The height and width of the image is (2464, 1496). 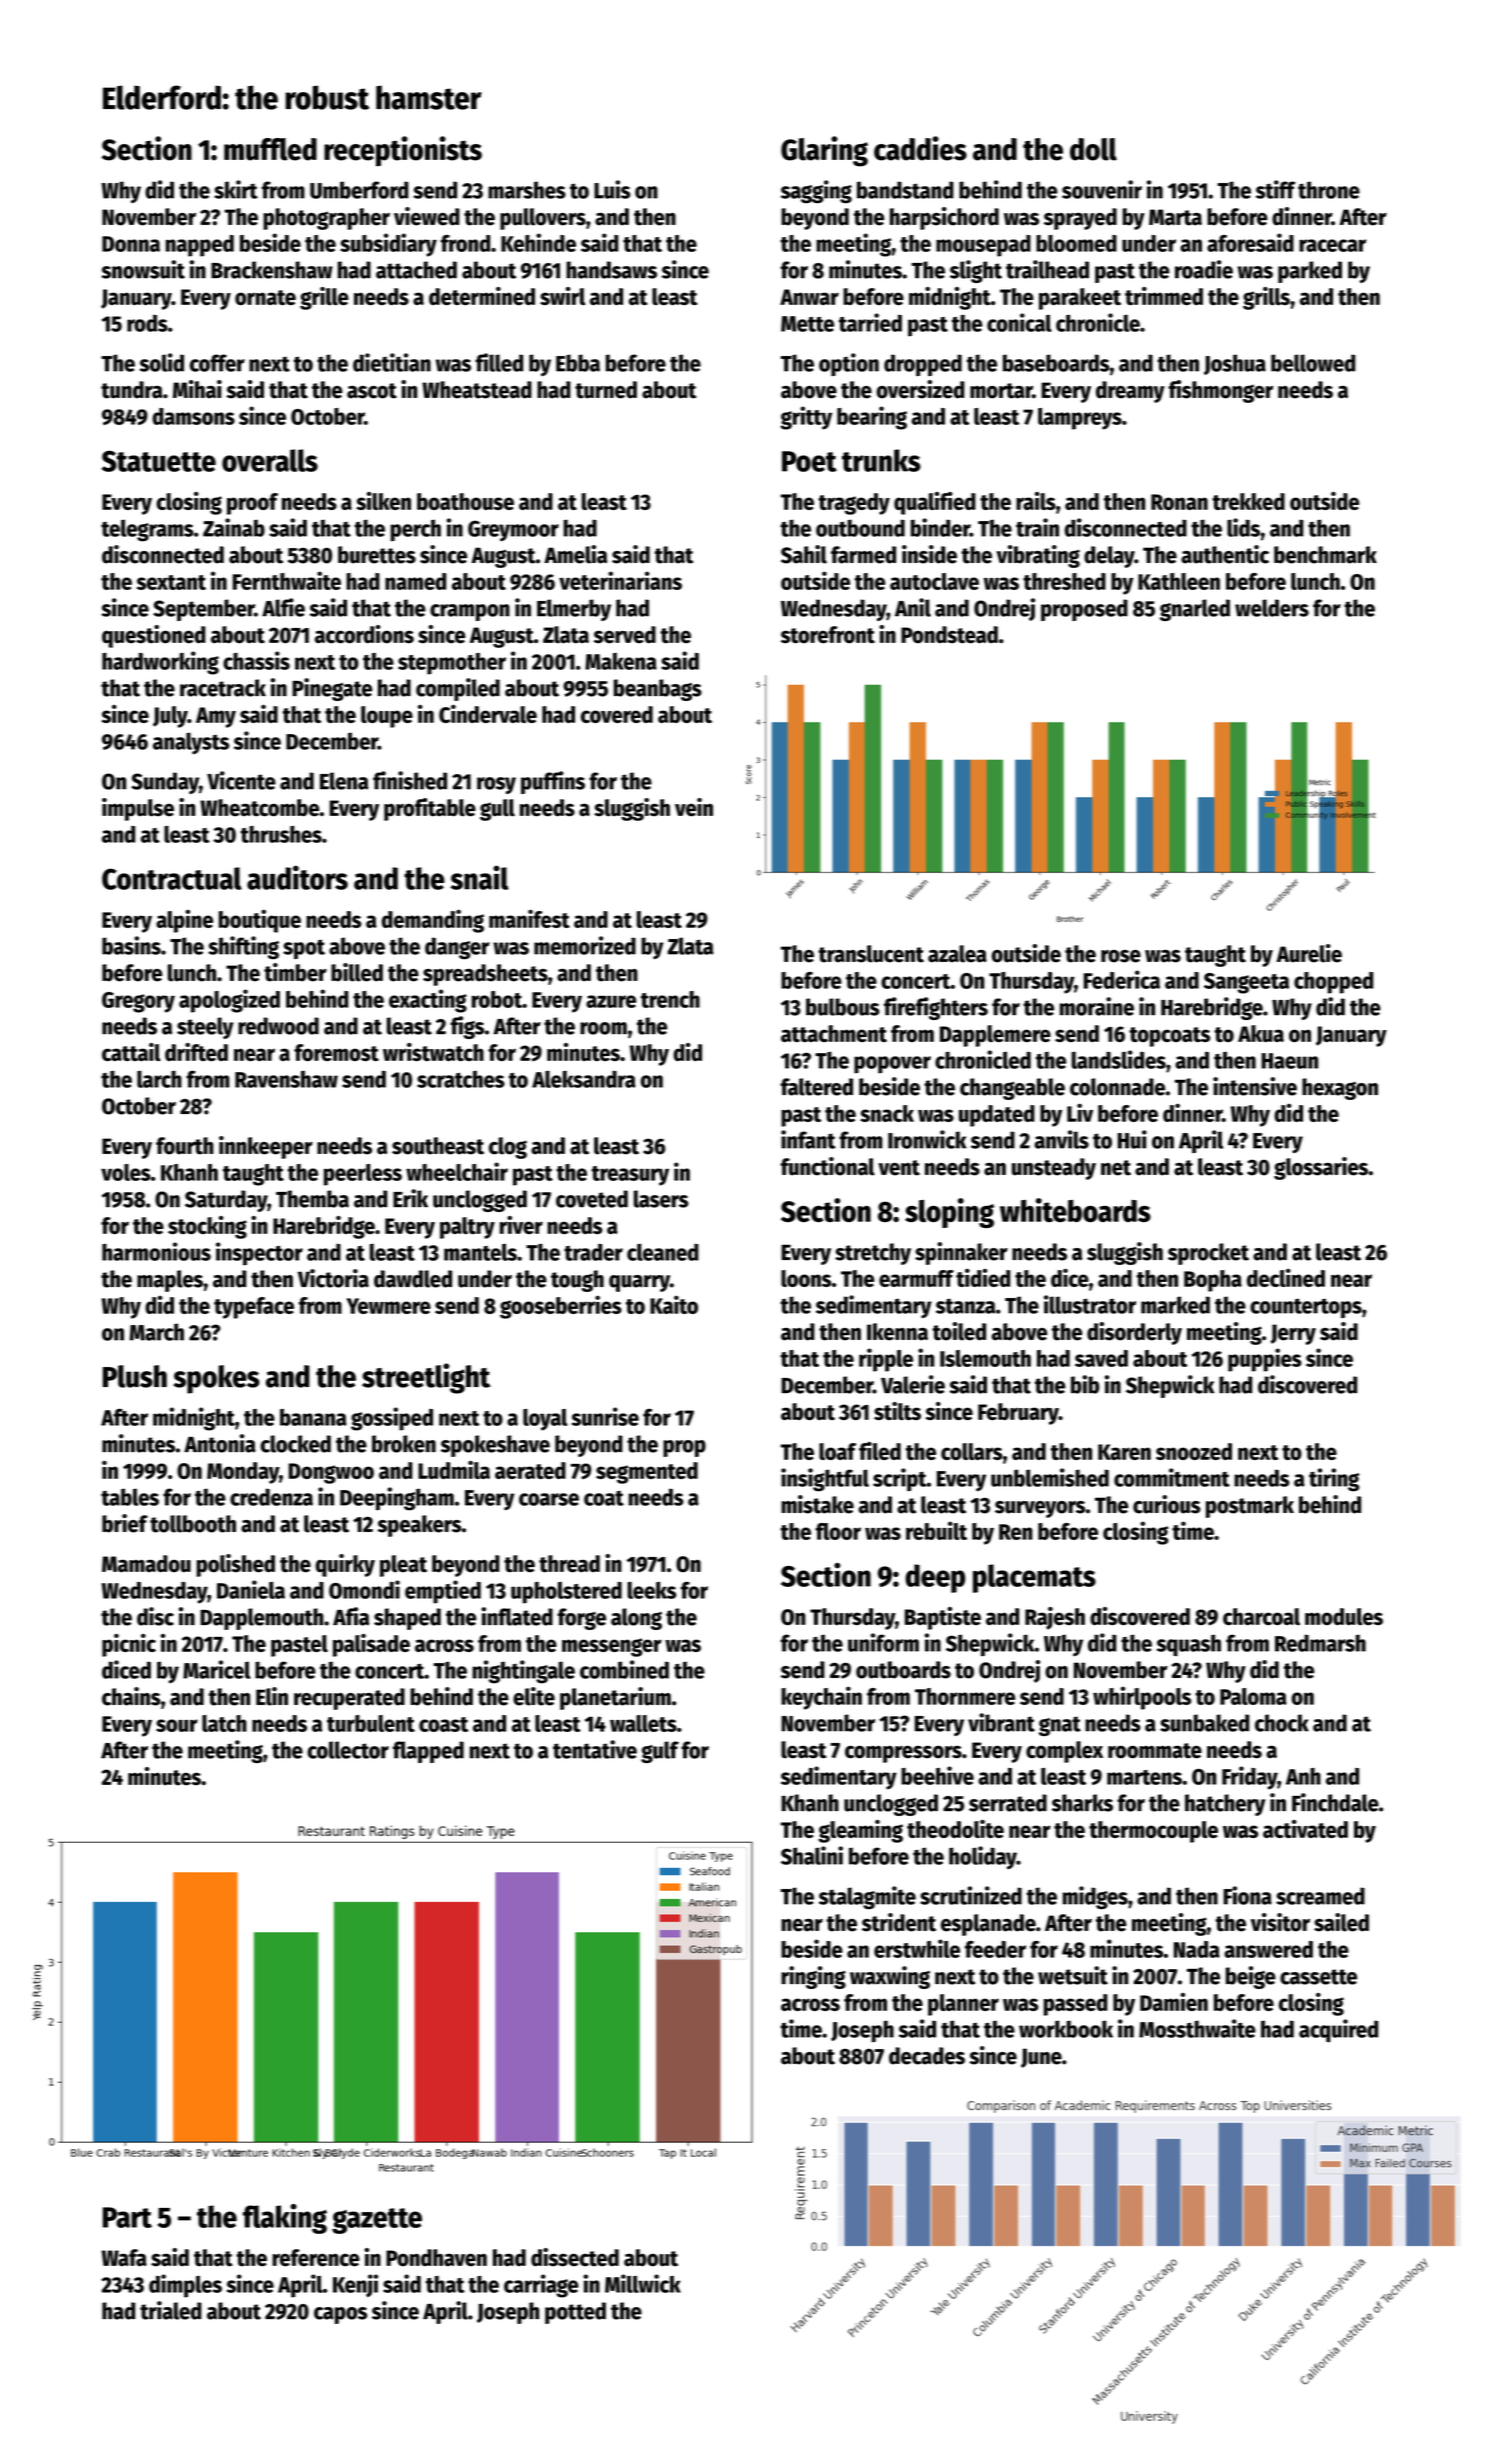 What do you see at coordinates (870, 322) in the image?
I see `tarried` at bounding box center [870, 322].
